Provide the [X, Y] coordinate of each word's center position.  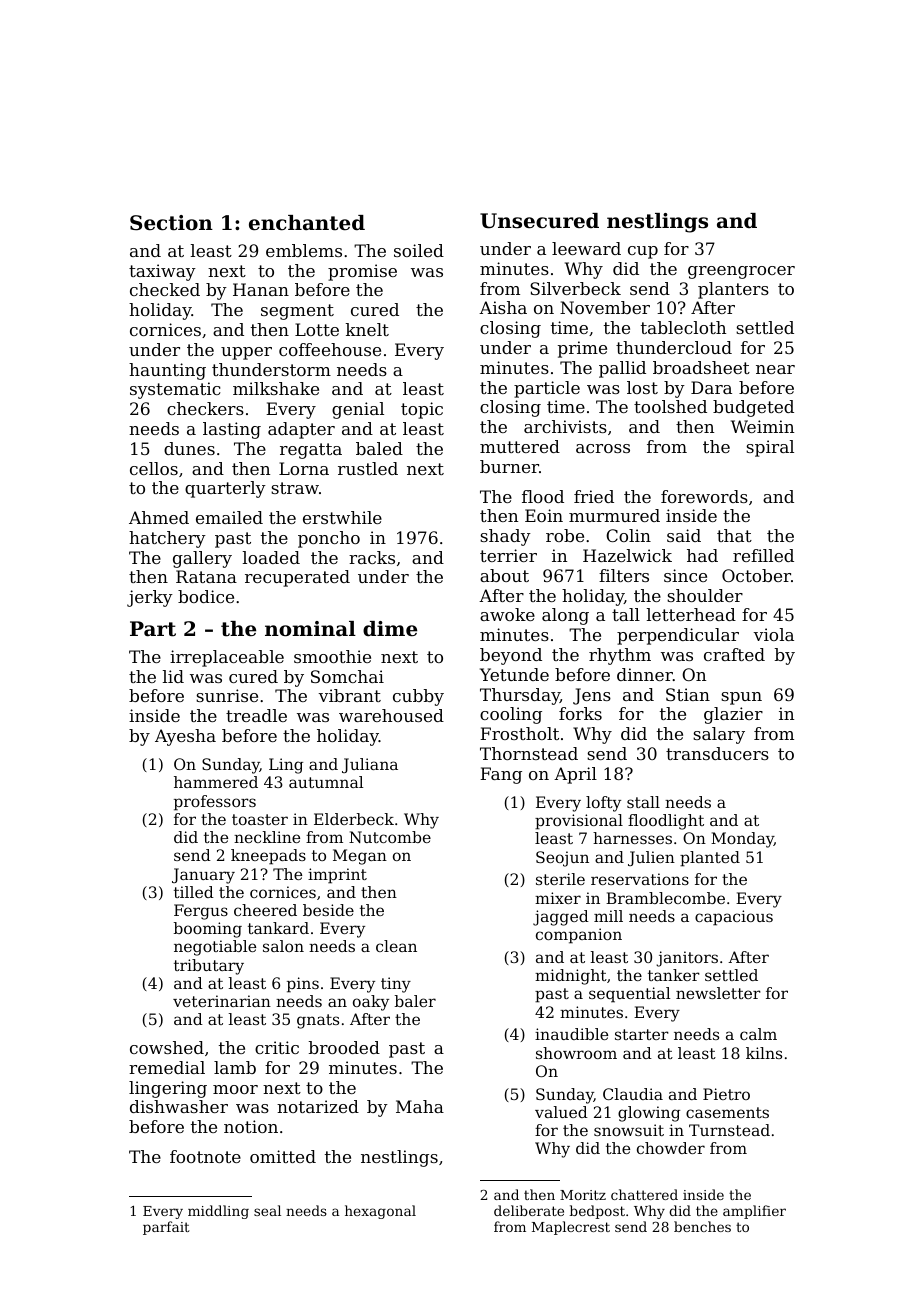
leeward [586, 248]
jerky [150, 598]
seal [267, 1210]
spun [741, 698]
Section [171, 223]
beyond [511, 656]
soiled [419, 250]
